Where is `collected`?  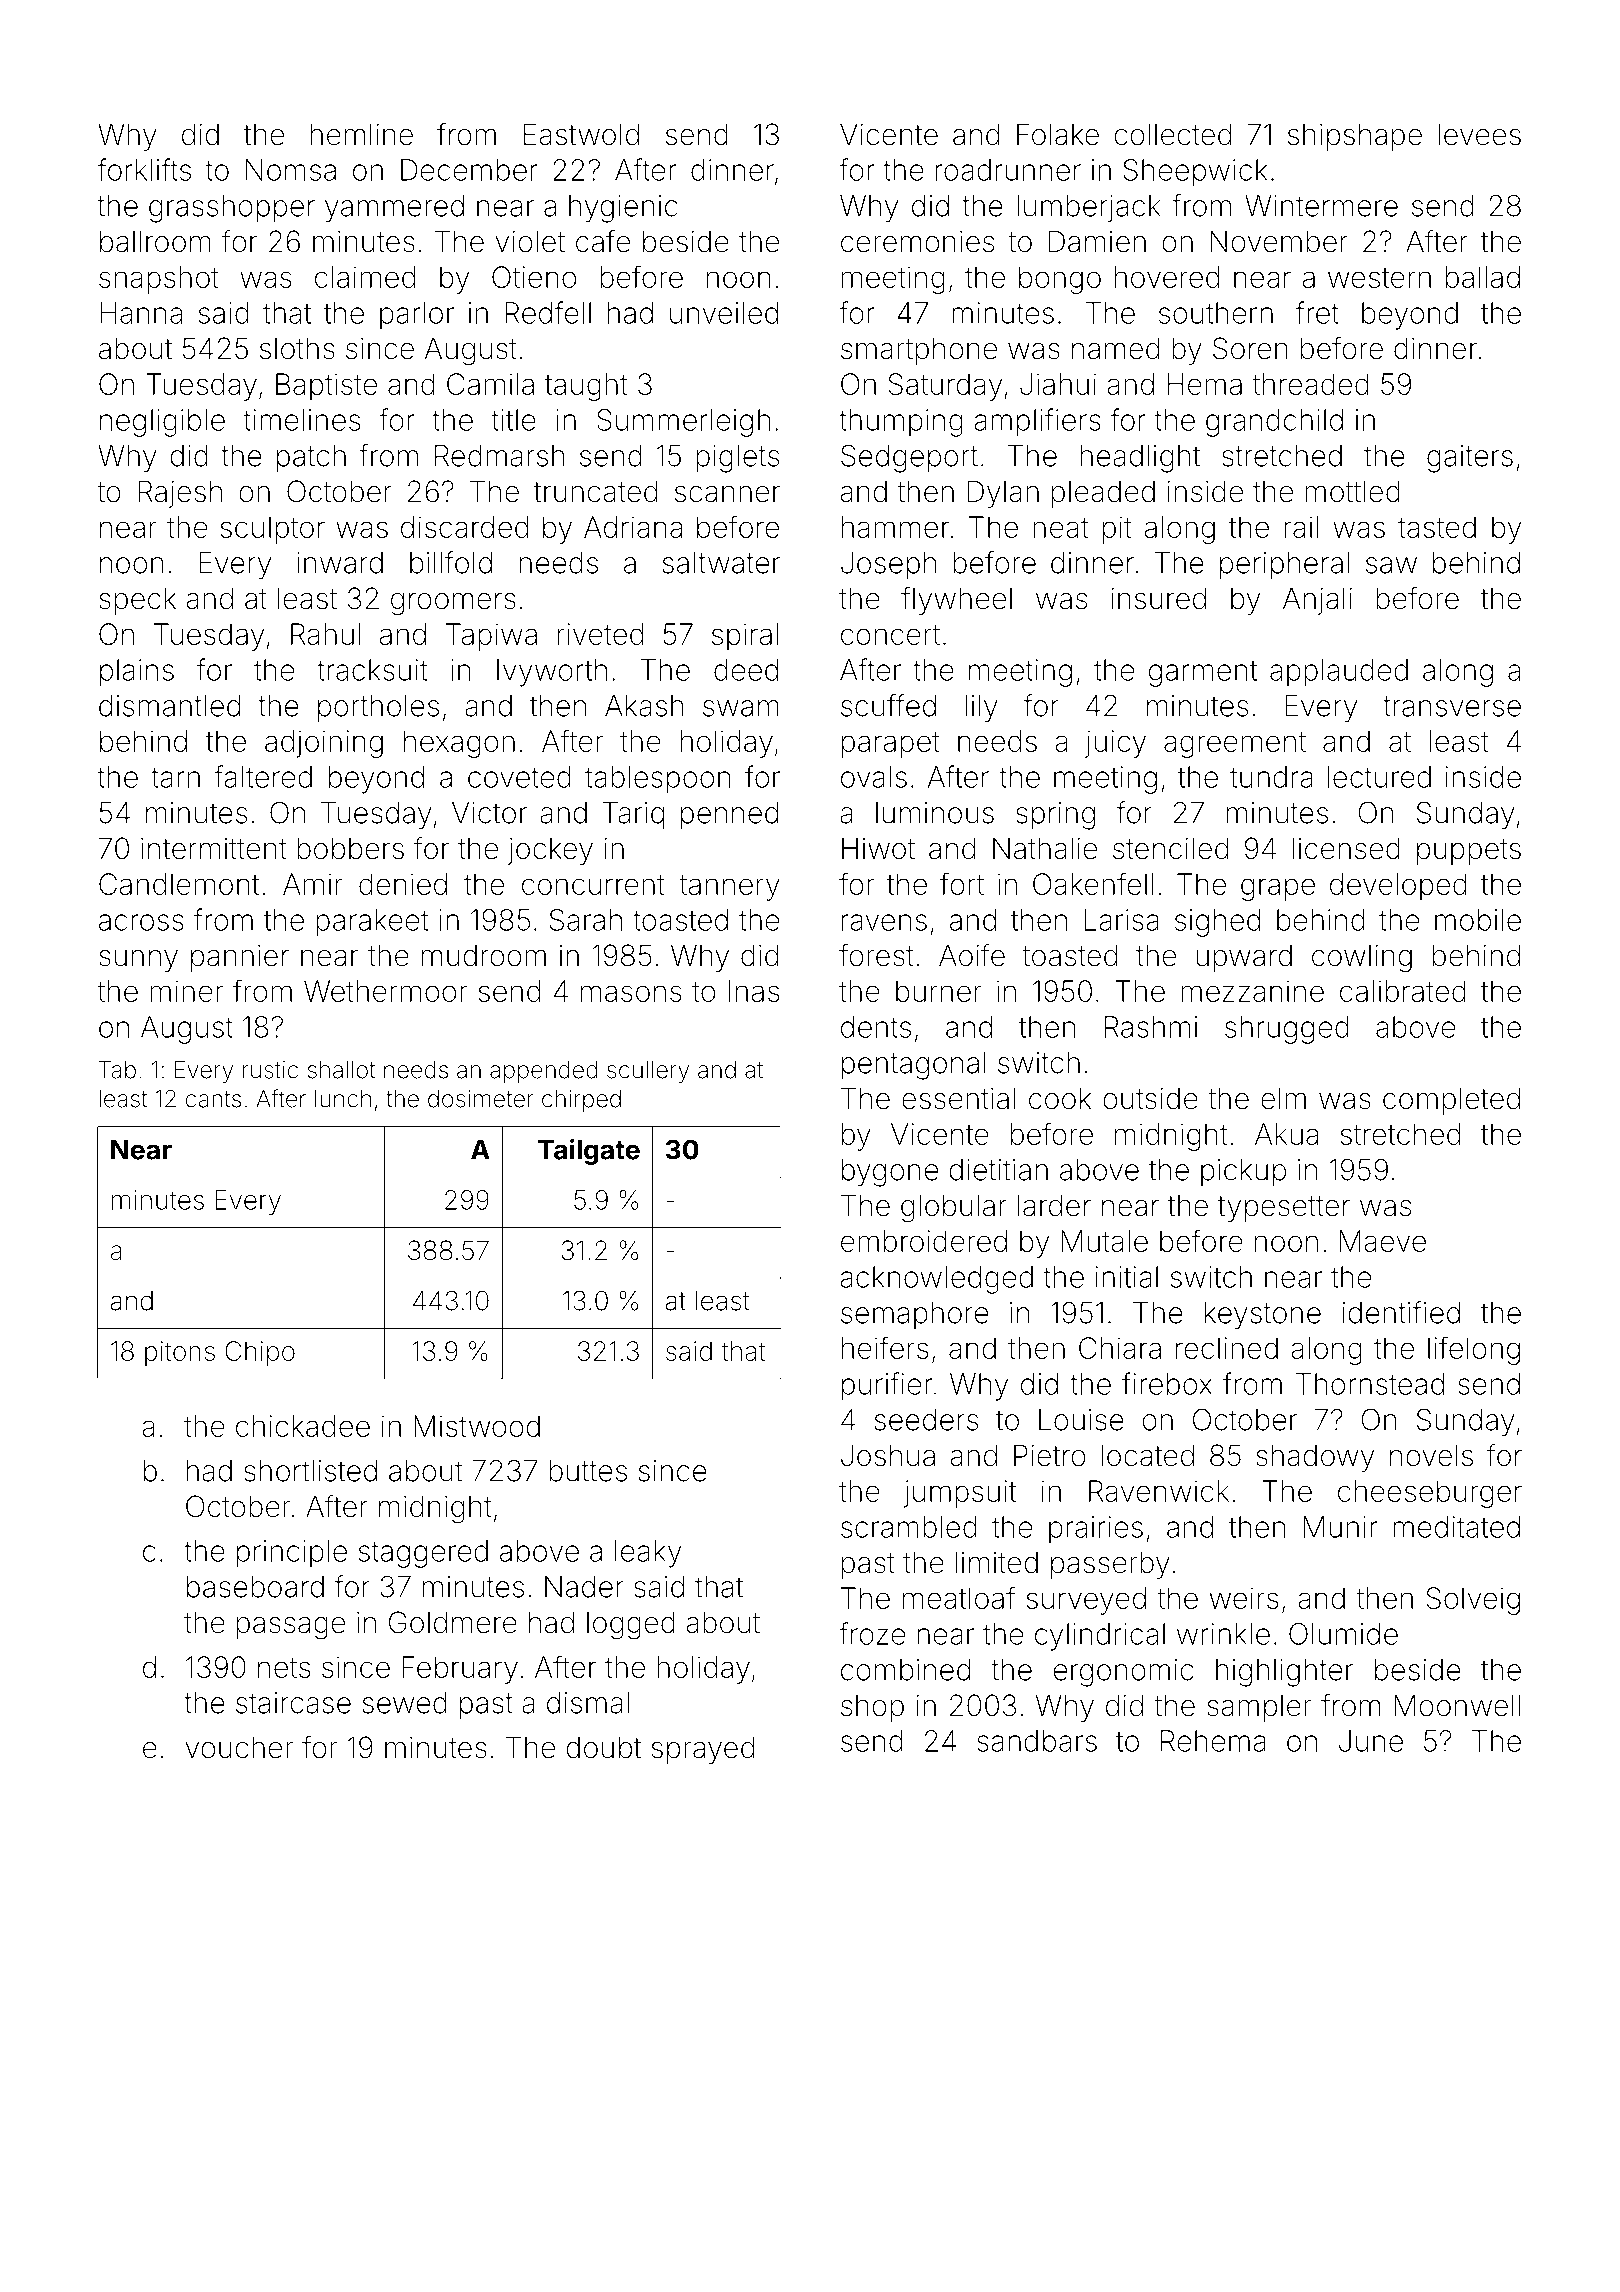 collected is located at coordinates (1173, 134).
